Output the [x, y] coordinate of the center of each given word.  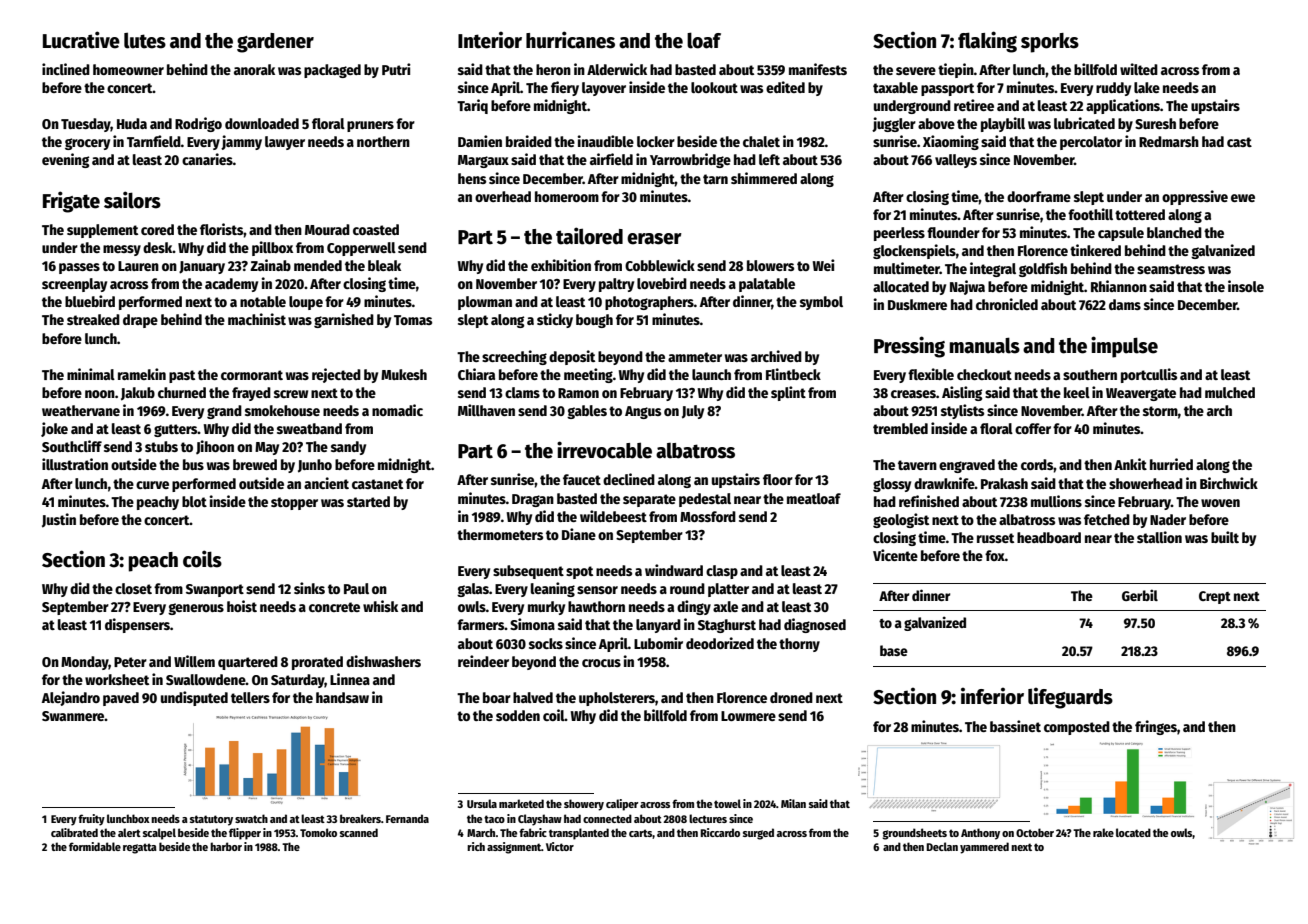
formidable [95, 846]
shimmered [764, 178]
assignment [514, 848]
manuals [985, 345]
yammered [984, 848]
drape [140, 321]
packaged [332, 71]
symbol [821, 303]
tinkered [1095, 250]
